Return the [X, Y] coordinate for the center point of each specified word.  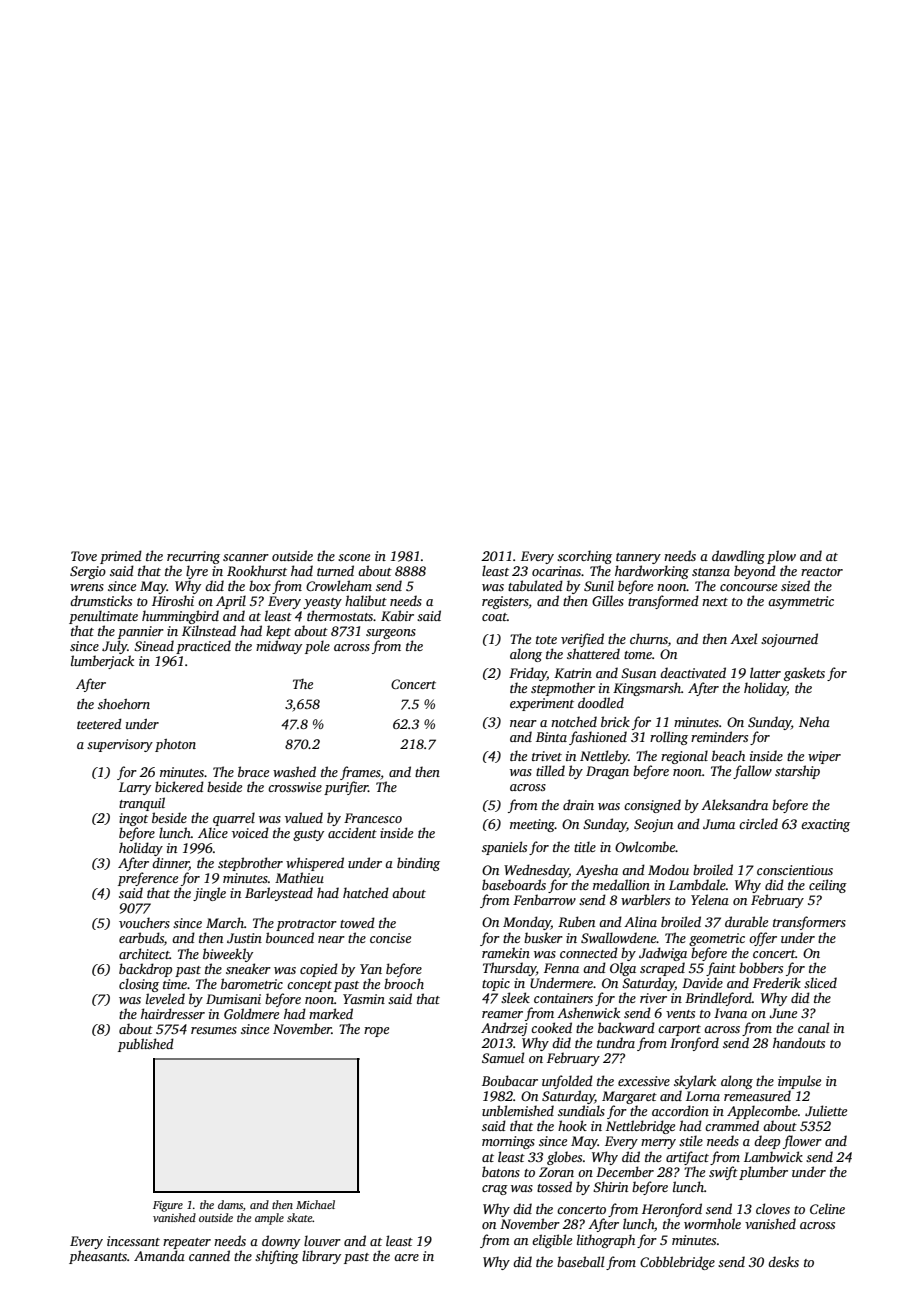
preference [148, 879]
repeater [187, 1243]
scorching [584, 557]
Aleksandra [734, 804]
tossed [554, 1186]
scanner [246, 557]
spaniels [504, 848]
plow [781, 557]
